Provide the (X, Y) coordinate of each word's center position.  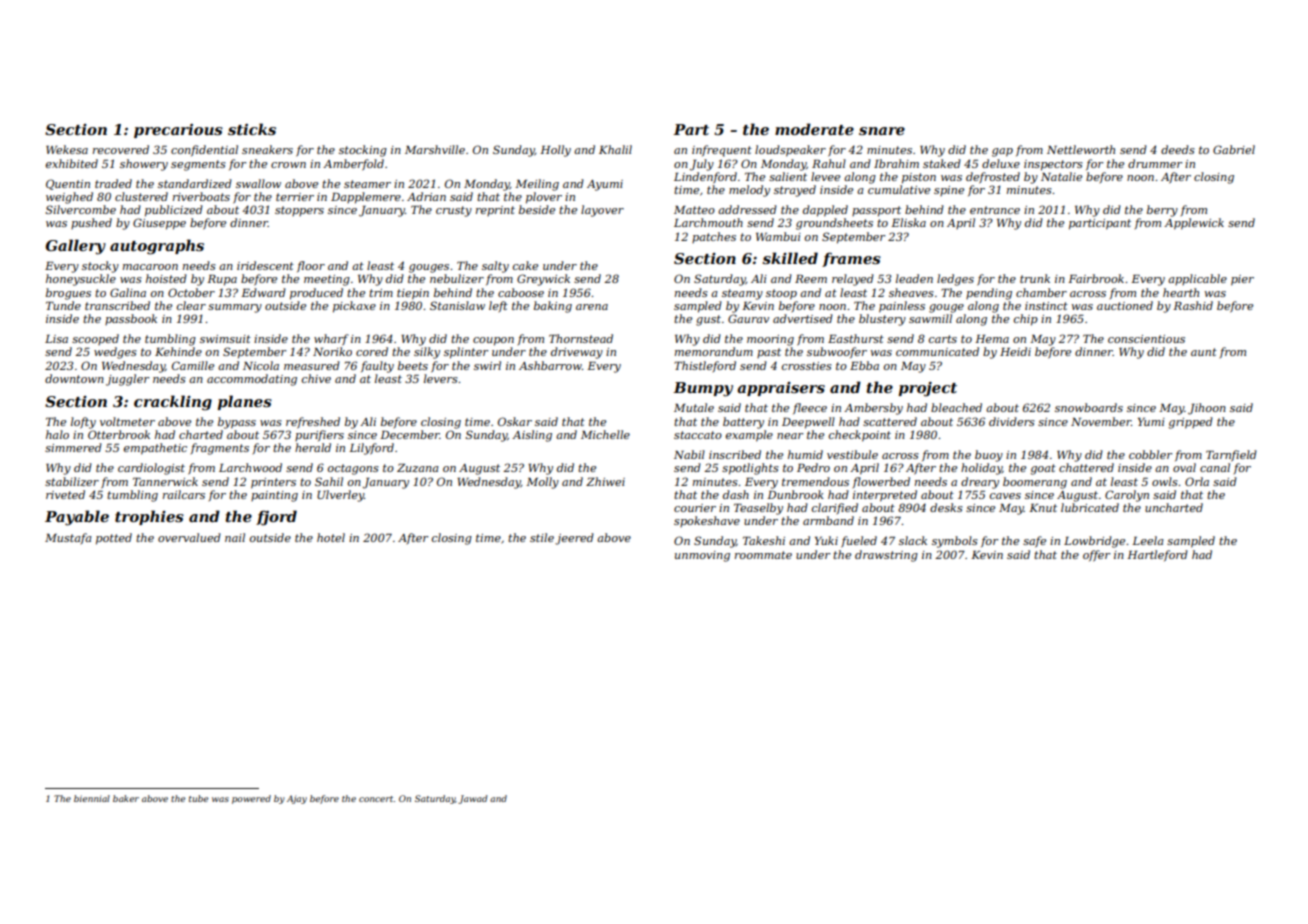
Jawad (472, 799)
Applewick (1194, 224)
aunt (1204, 352)
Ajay (297, 799)
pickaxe (354, 307)
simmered (73, 447)
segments (198, 165)
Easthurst (856, 338)
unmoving (702, 556)
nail (235, 537)
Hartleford (1157, 555)
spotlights (750, 469)
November (1101, 421)
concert (376, 799)
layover (602, 211)
